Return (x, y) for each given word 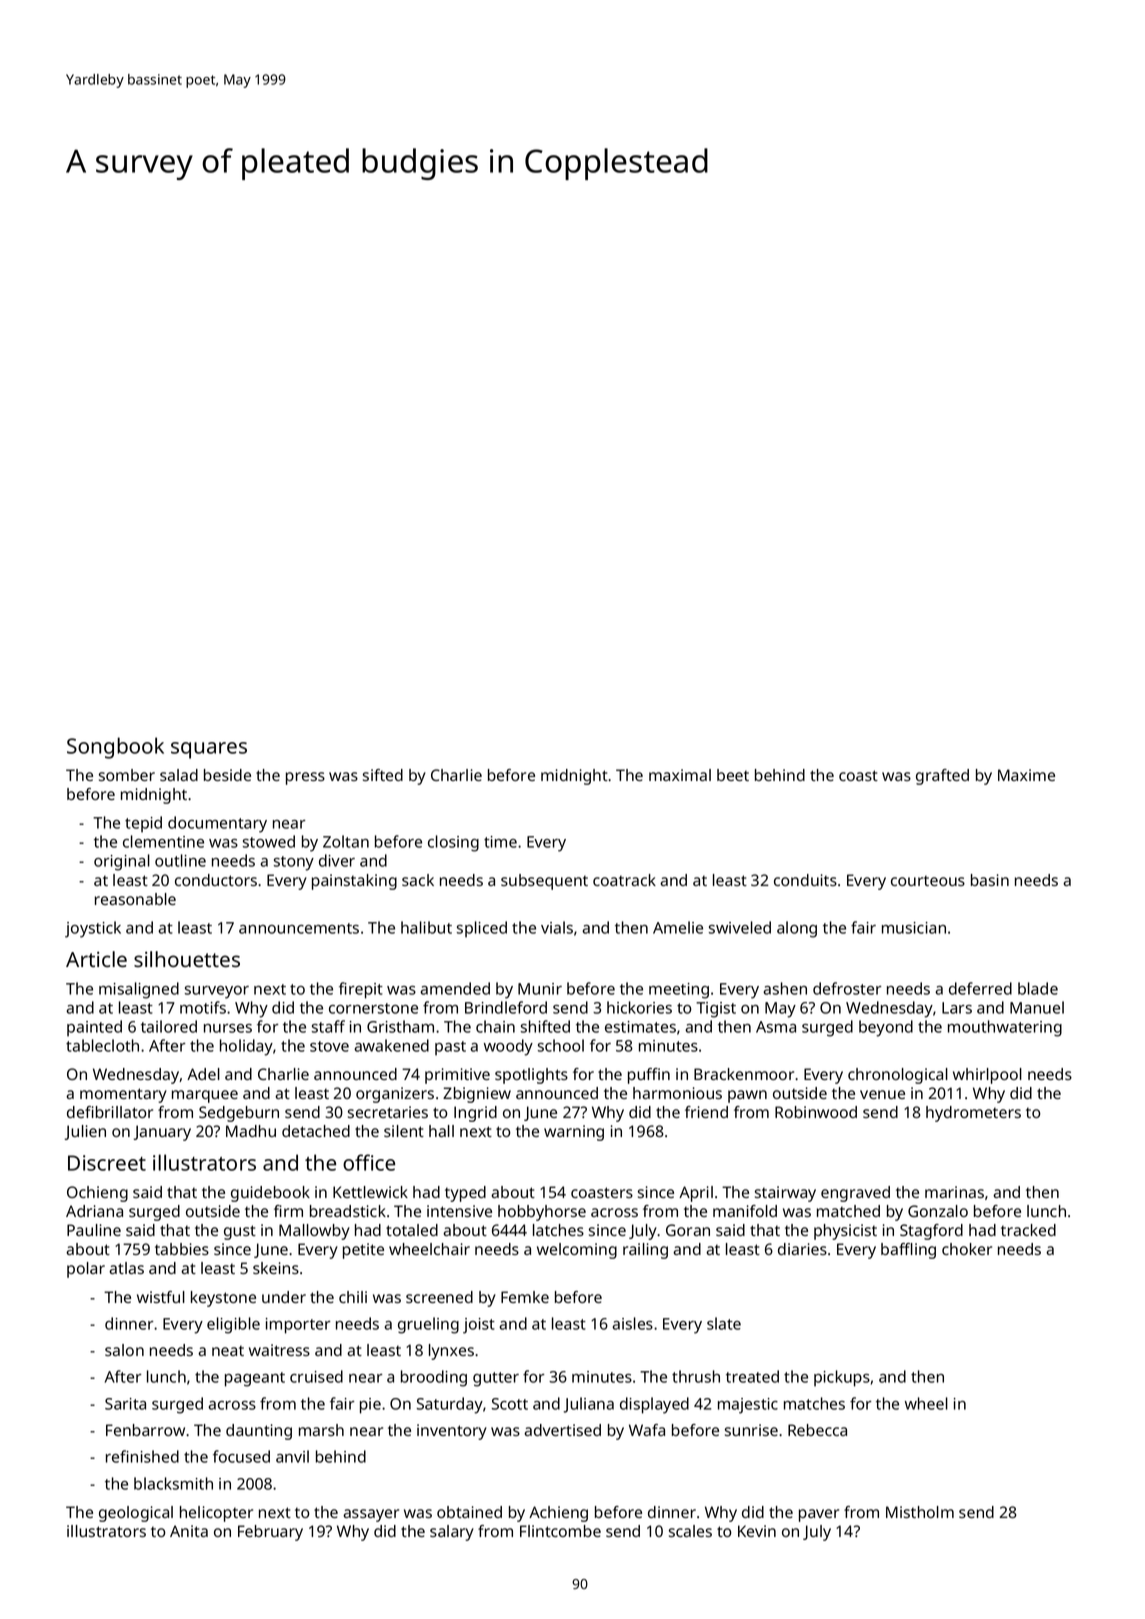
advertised (562, 1430)
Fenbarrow (145, 1430)
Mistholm (920, 1512)
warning (574, 1133)
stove (329, 1046)
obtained (469, 1512)
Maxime (1026, 775)
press (305, 778)
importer (298, 1326)
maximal (680, 775)
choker (967, 1249)
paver (819, 1515)
